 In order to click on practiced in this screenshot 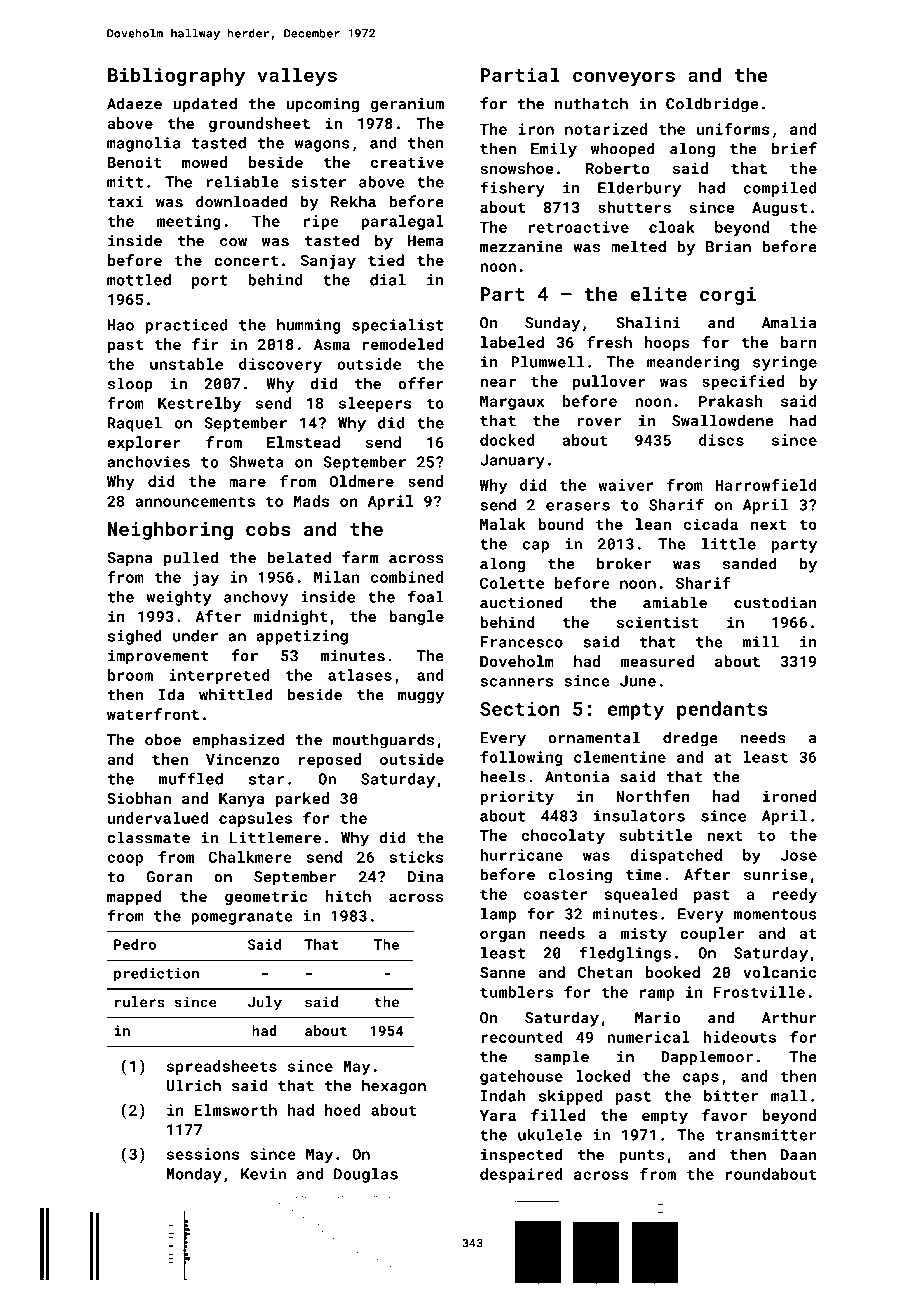, I will do `click(186, 326)`.
